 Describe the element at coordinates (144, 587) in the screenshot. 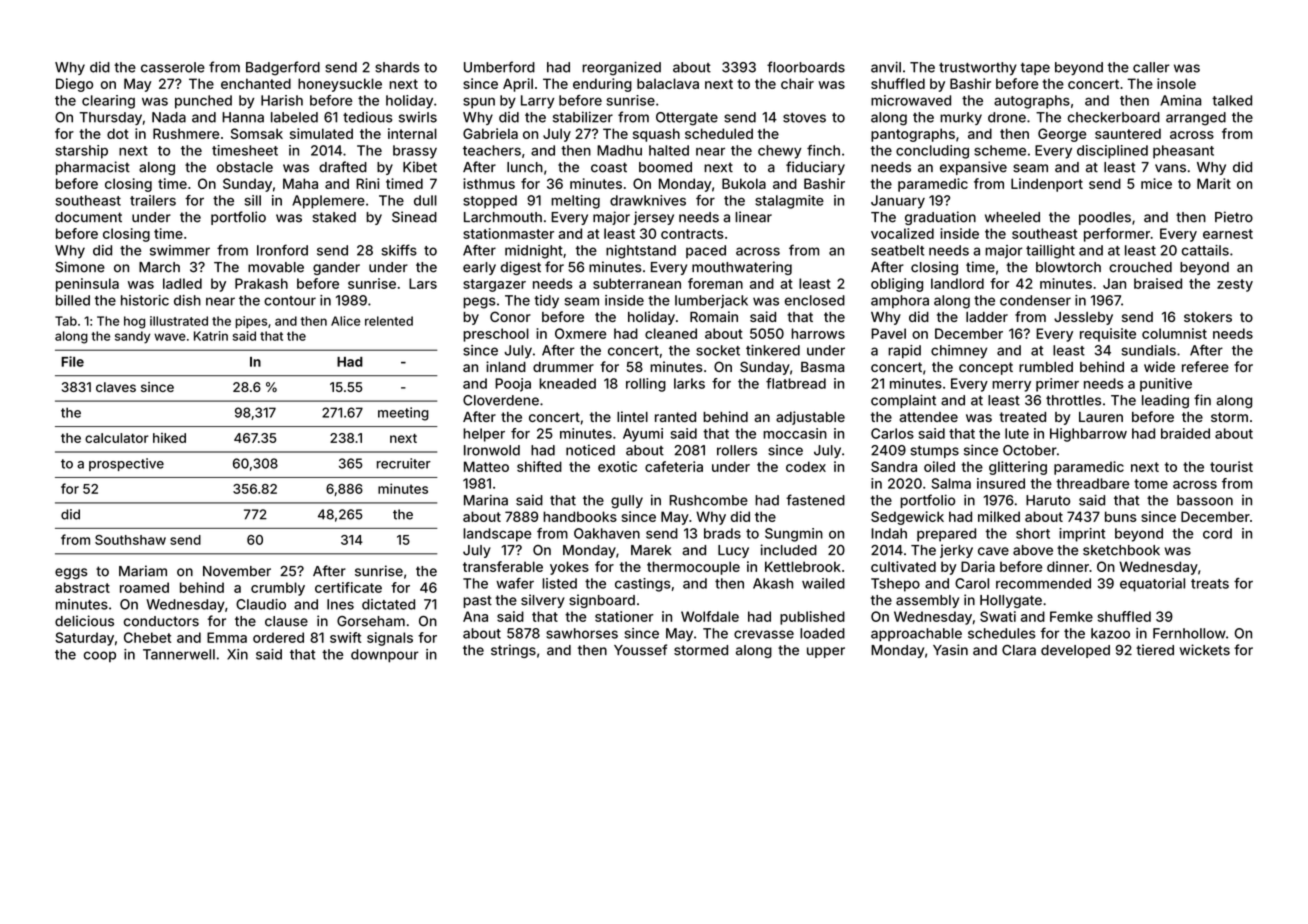

I see `roamed` at that location.
